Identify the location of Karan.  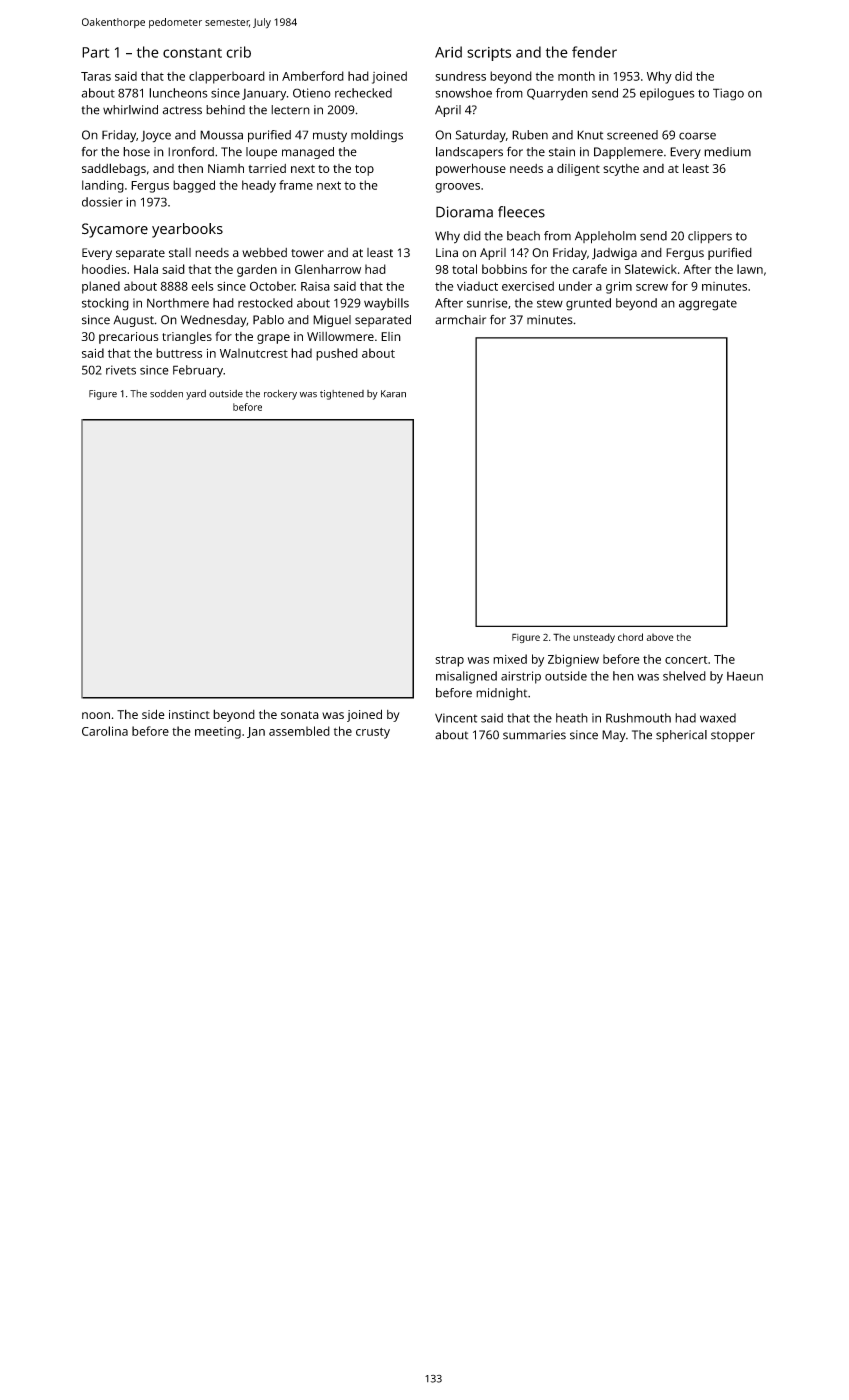
(393, 394).
